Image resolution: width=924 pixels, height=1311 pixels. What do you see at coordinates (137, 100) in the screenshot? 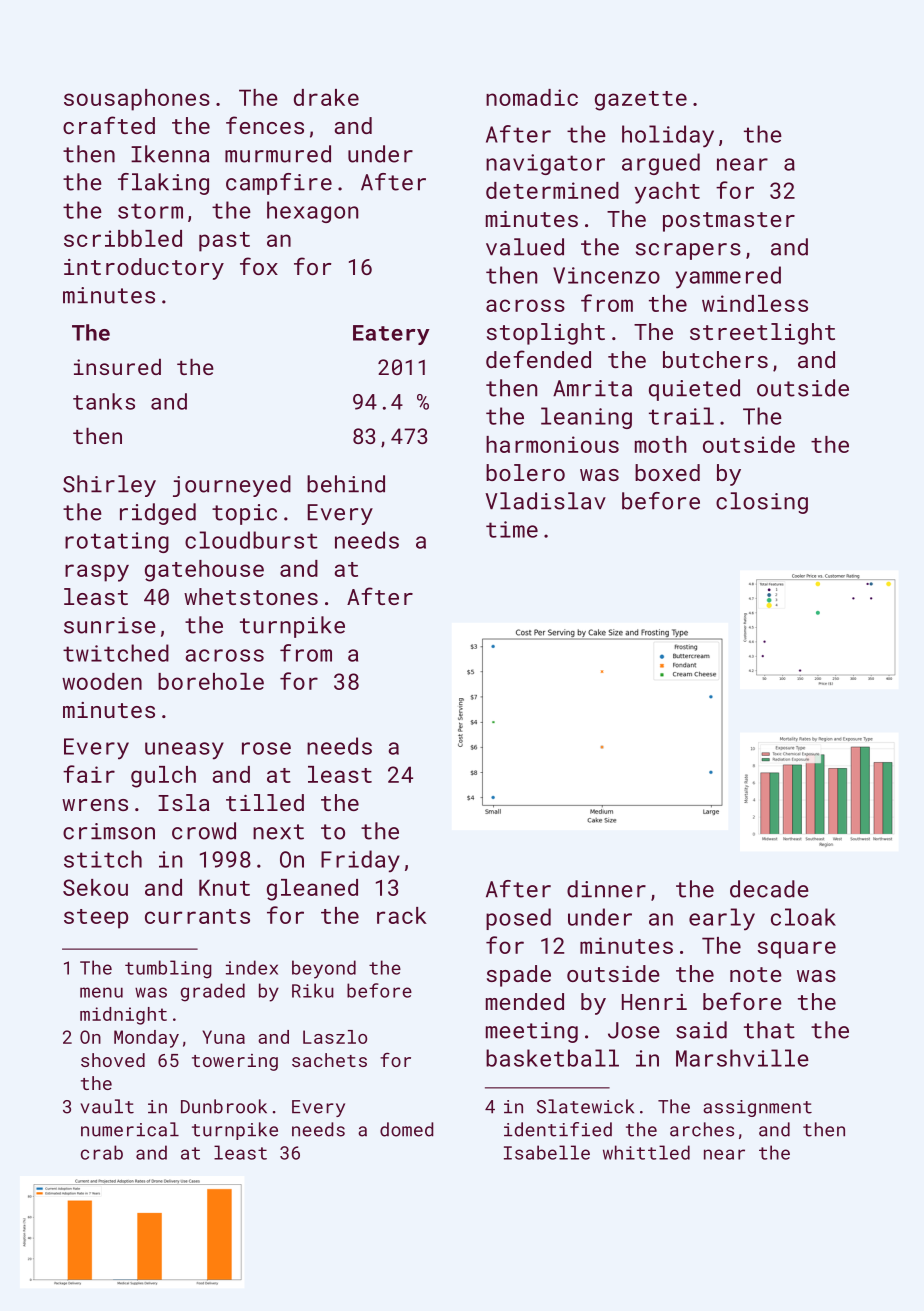
I see `sousaphones` at bounding box center [137, 100].
